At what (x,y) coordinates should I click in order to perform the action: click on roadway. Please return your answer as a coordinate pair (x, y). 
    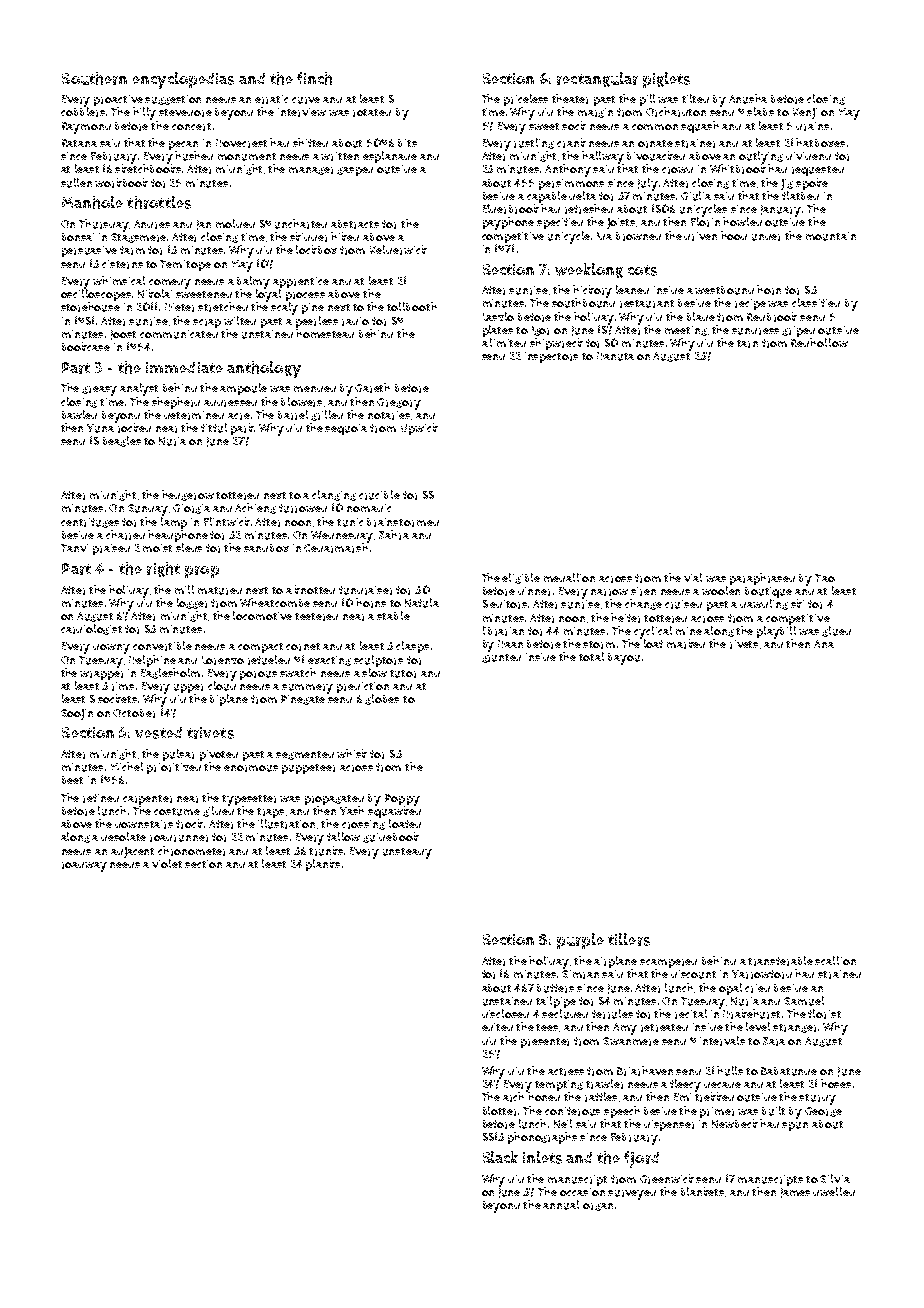
    Looking at the image, I should click on (84, 867).
